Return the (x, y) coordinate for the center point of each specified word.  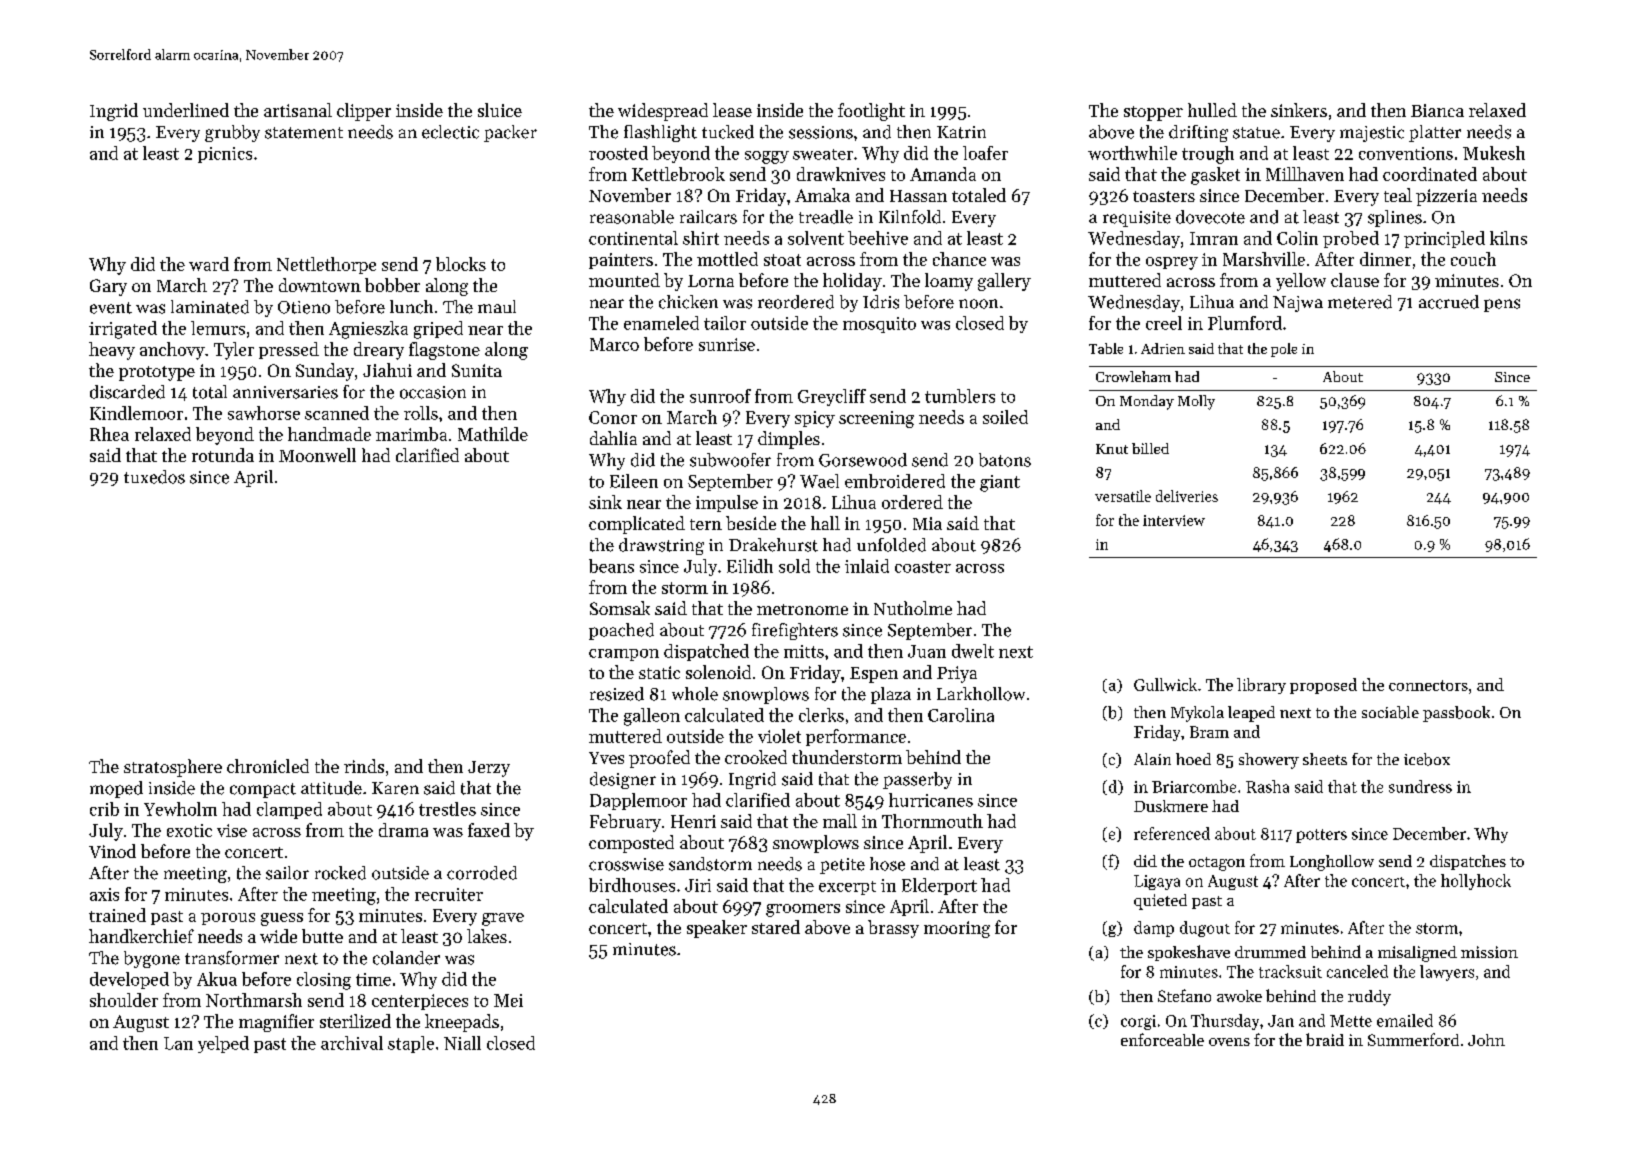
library (1261, 686)
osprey (1172, 263)
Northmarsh (254, 1000)
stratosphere (173, 768)
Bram (1209, 732)
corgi (1138, 1022)
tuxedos (154, 477)
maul (497, 306)
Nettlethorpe (326, 265)
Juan (927, 651)
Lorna (711, 281)
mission (1489, 952)
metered (1360, 302)
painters (621, 261)
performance (856, 737)
